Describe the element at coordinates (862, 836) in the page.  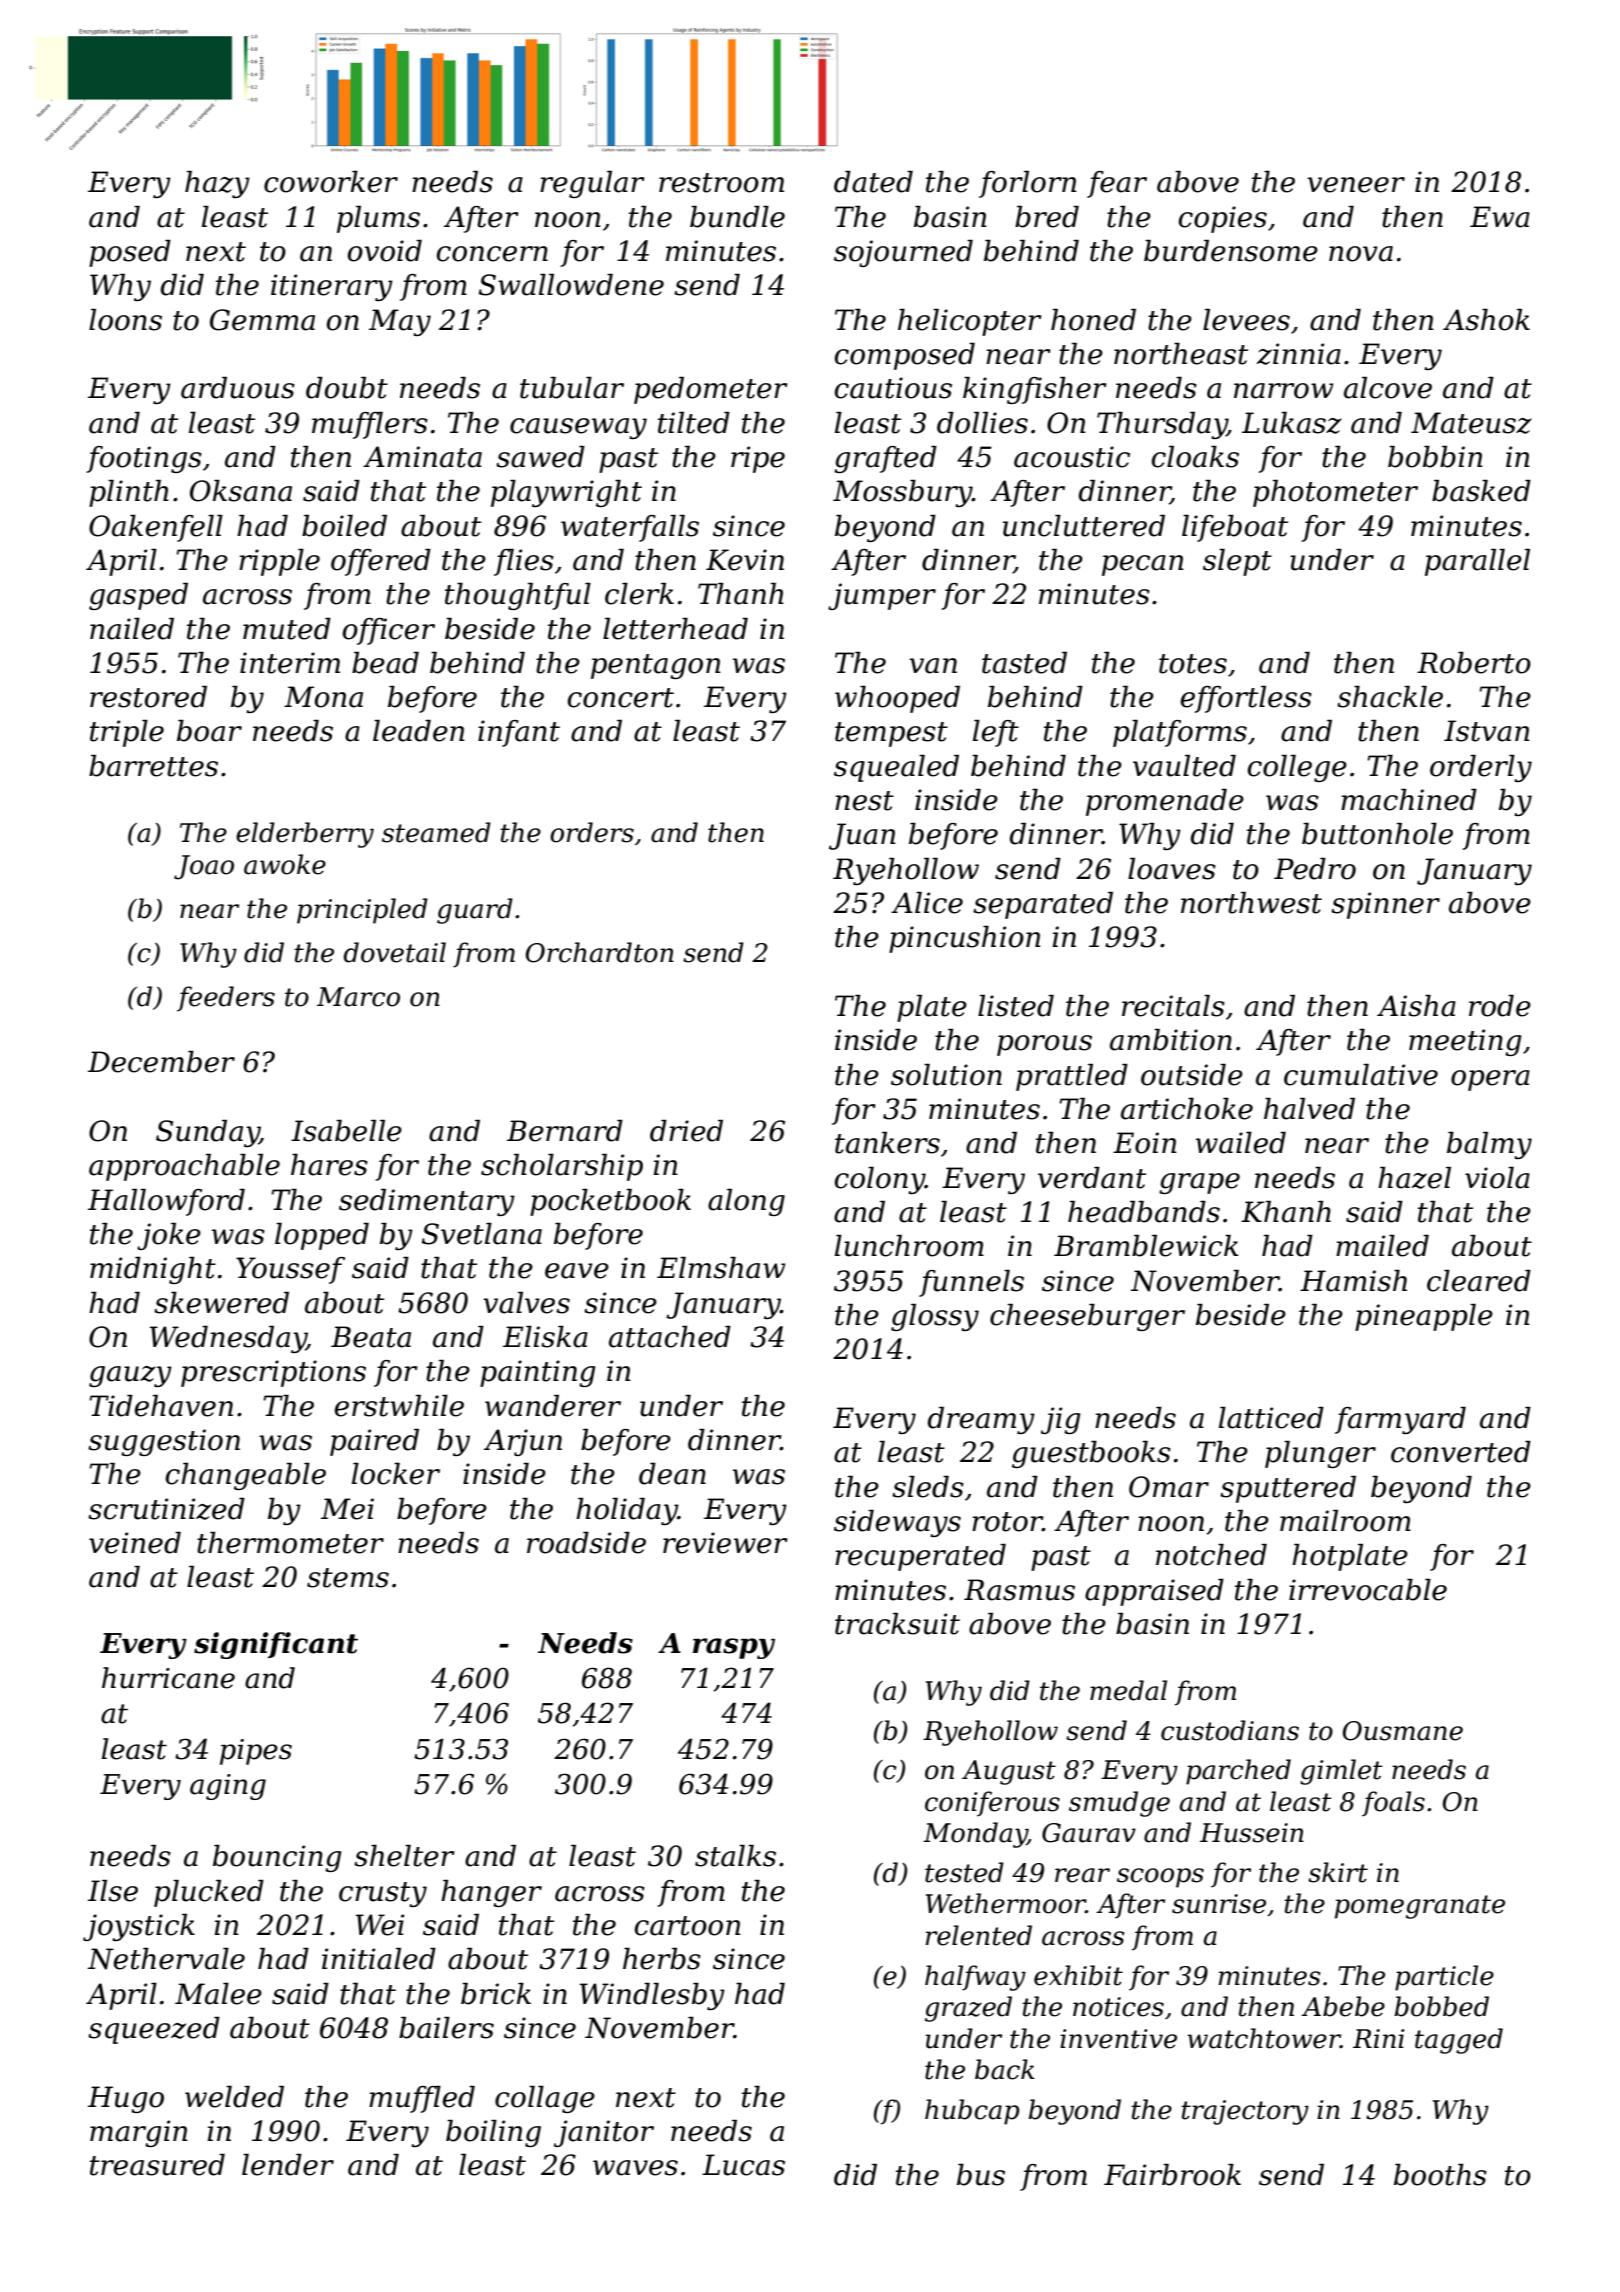
I see `Juan` at that location.
